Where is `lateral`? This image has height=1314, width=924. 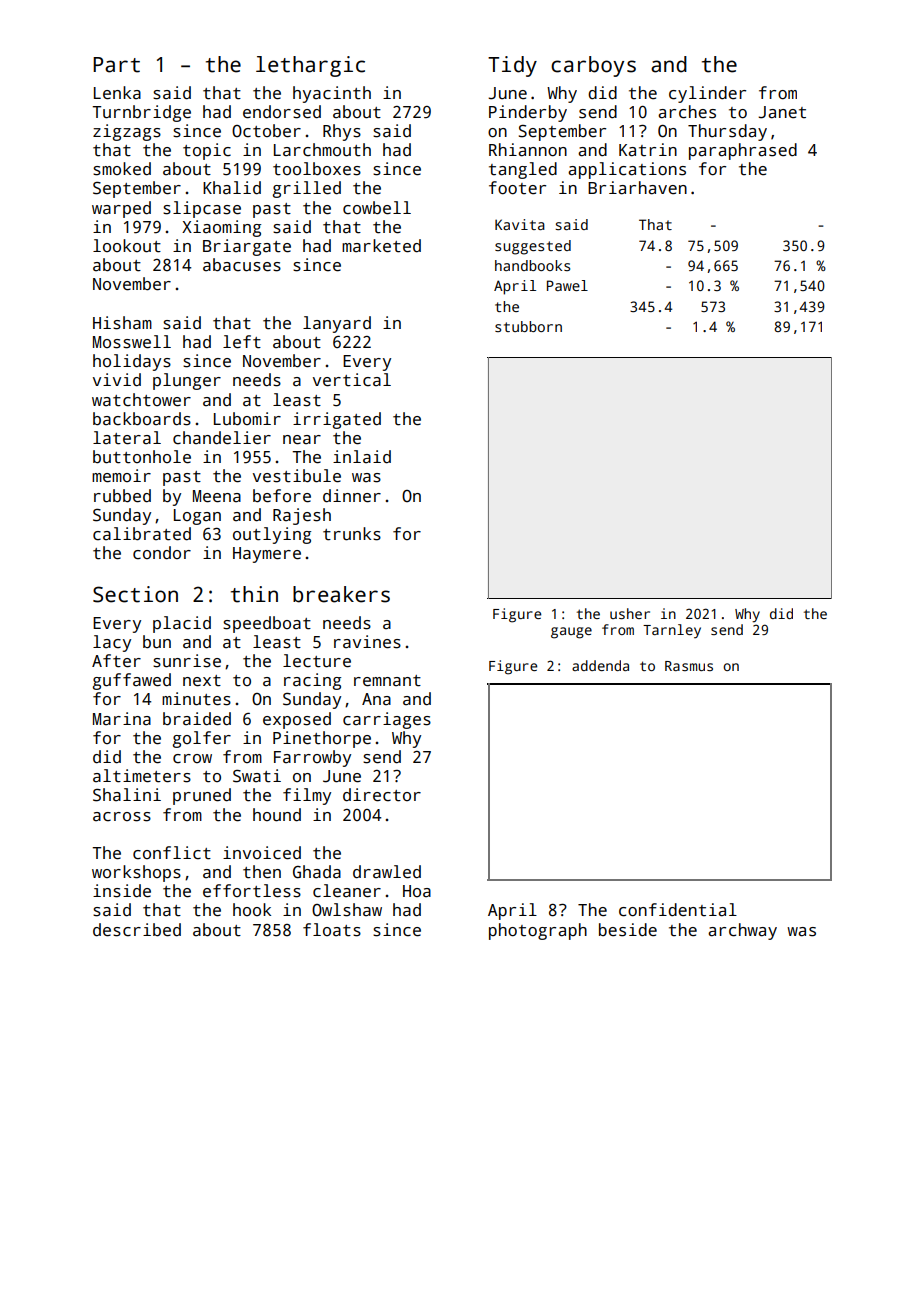 lateral is located at coordinates (127, 438).
